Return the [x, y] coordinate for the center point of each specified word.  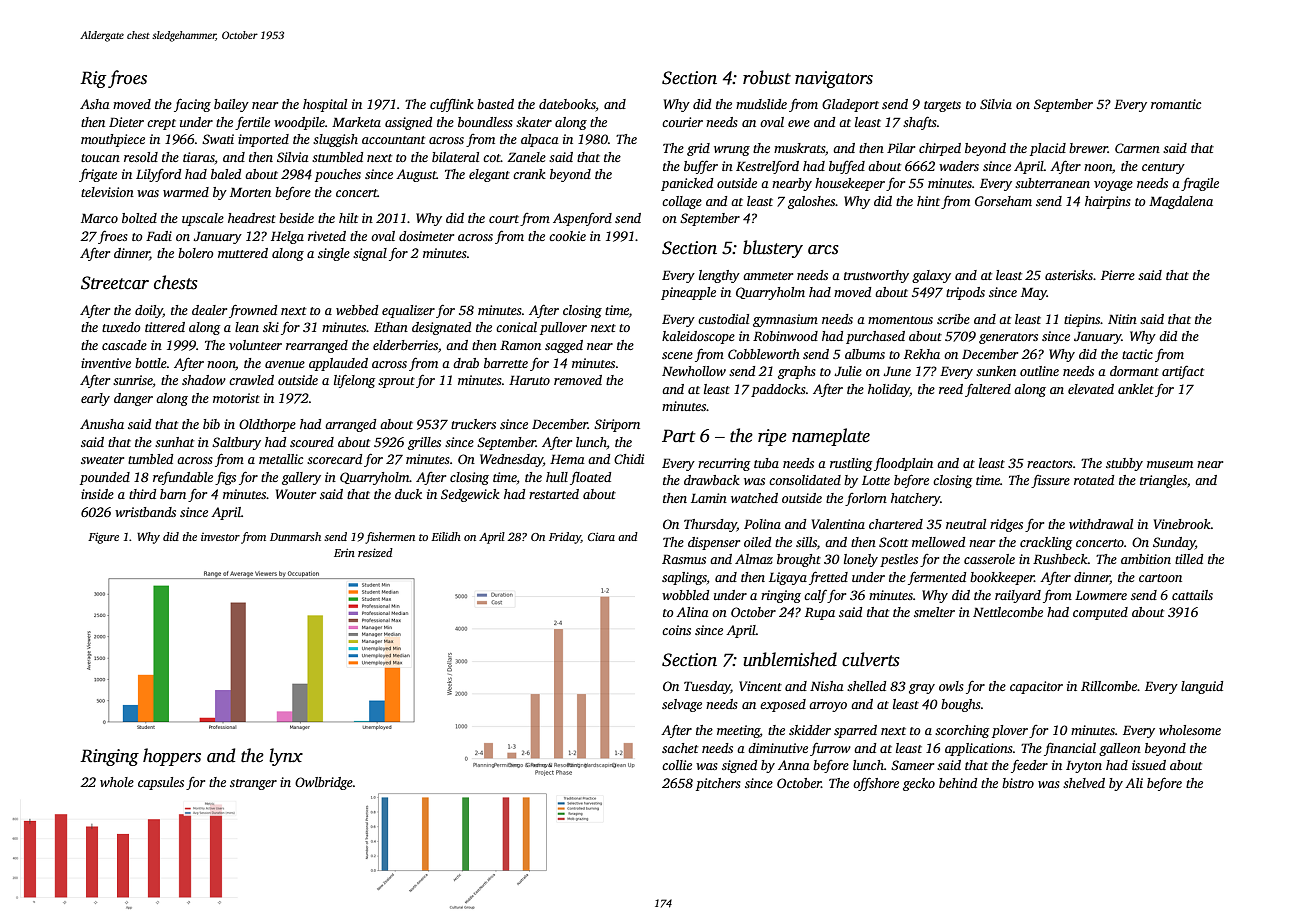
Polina [762, 524]
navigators [834, 79]
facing [192, 105]
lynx [286, 757]
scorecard [334, 459]
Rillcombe [1109, 686]
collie [677, 765]
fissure [1050, 481]
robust [767, 77]
